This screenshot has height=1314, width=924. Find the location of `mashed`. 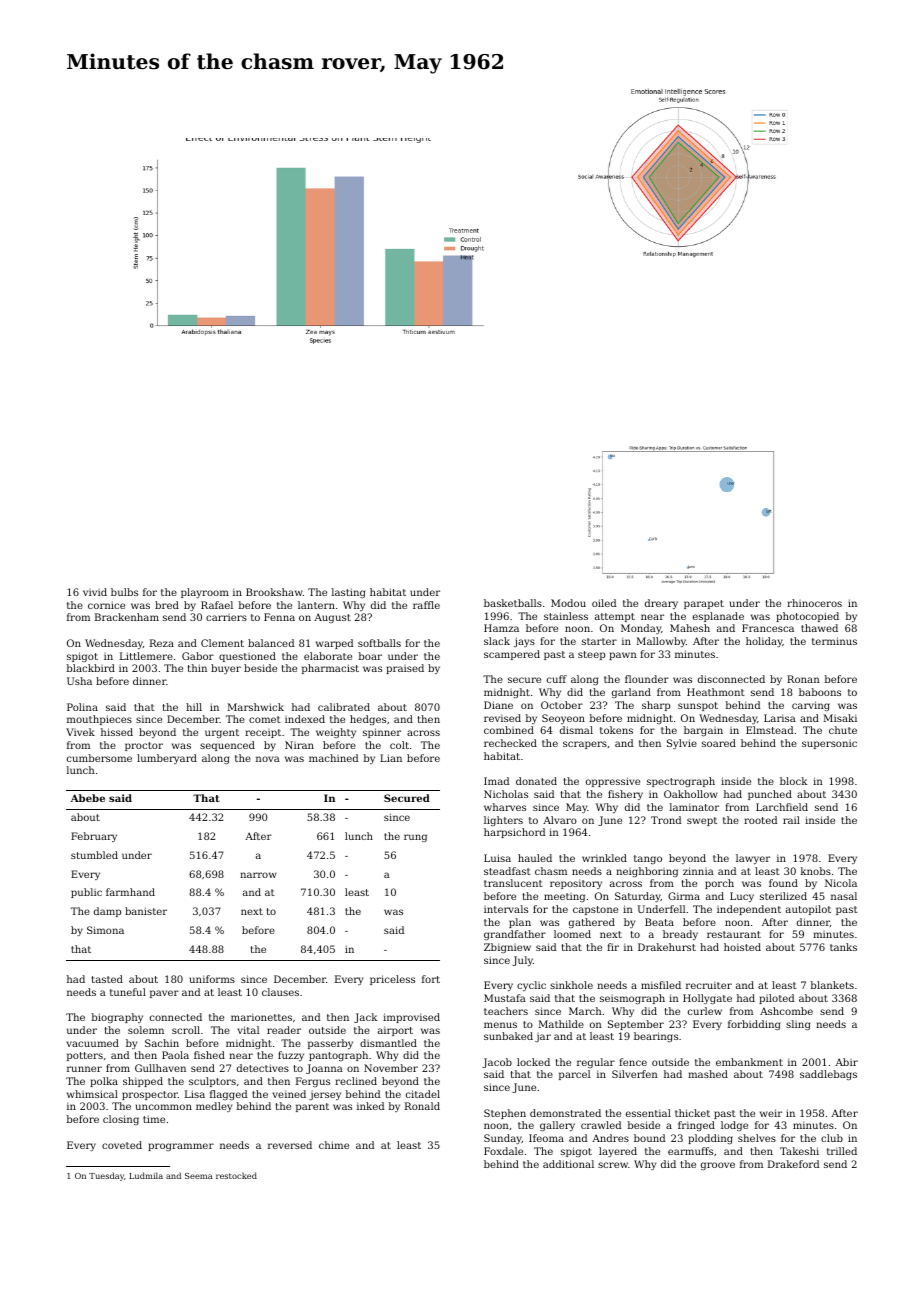

mashed is located at coordinates (708, 1074).
